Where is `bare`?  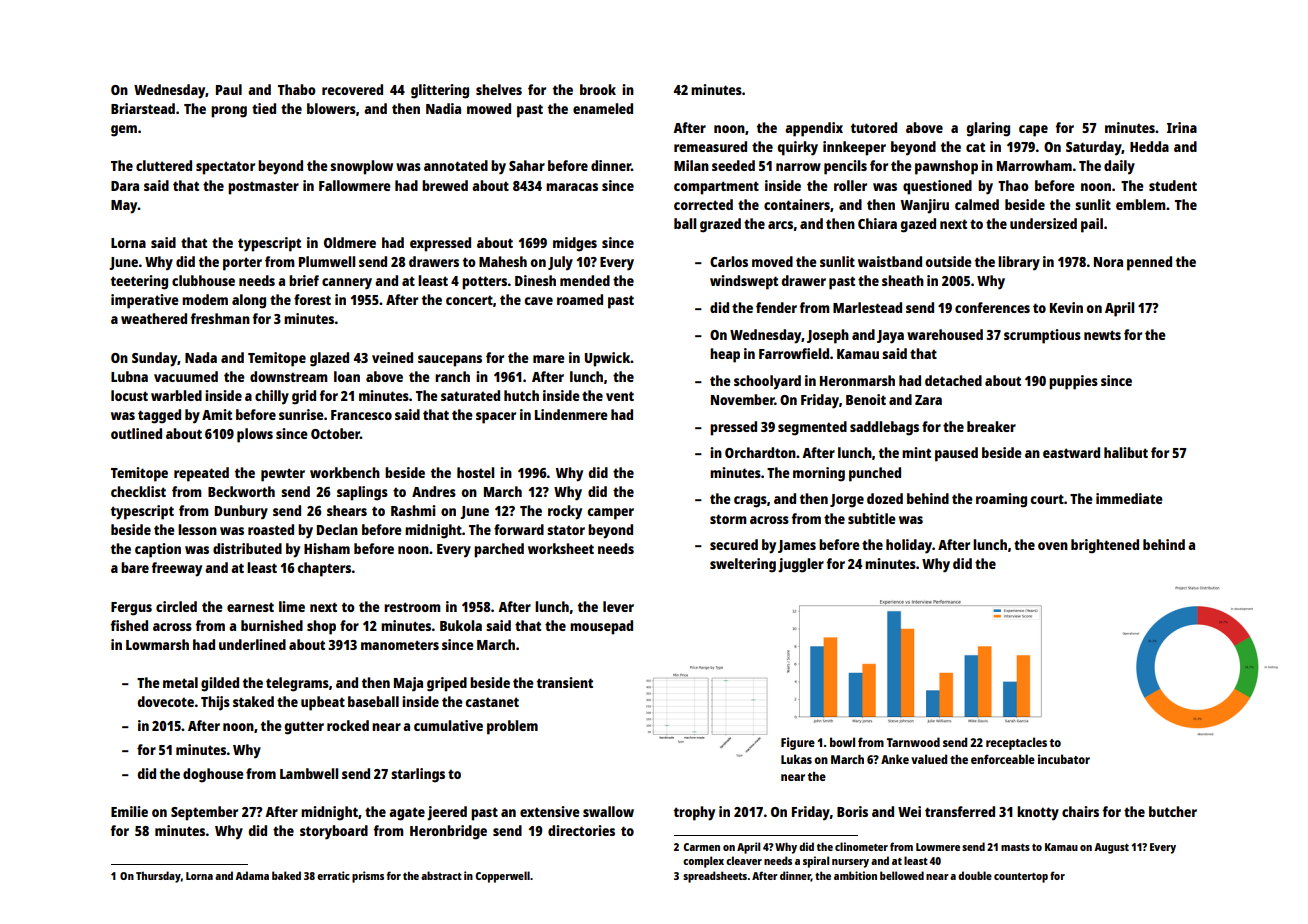
bare is located at coordinates (135, 567).
